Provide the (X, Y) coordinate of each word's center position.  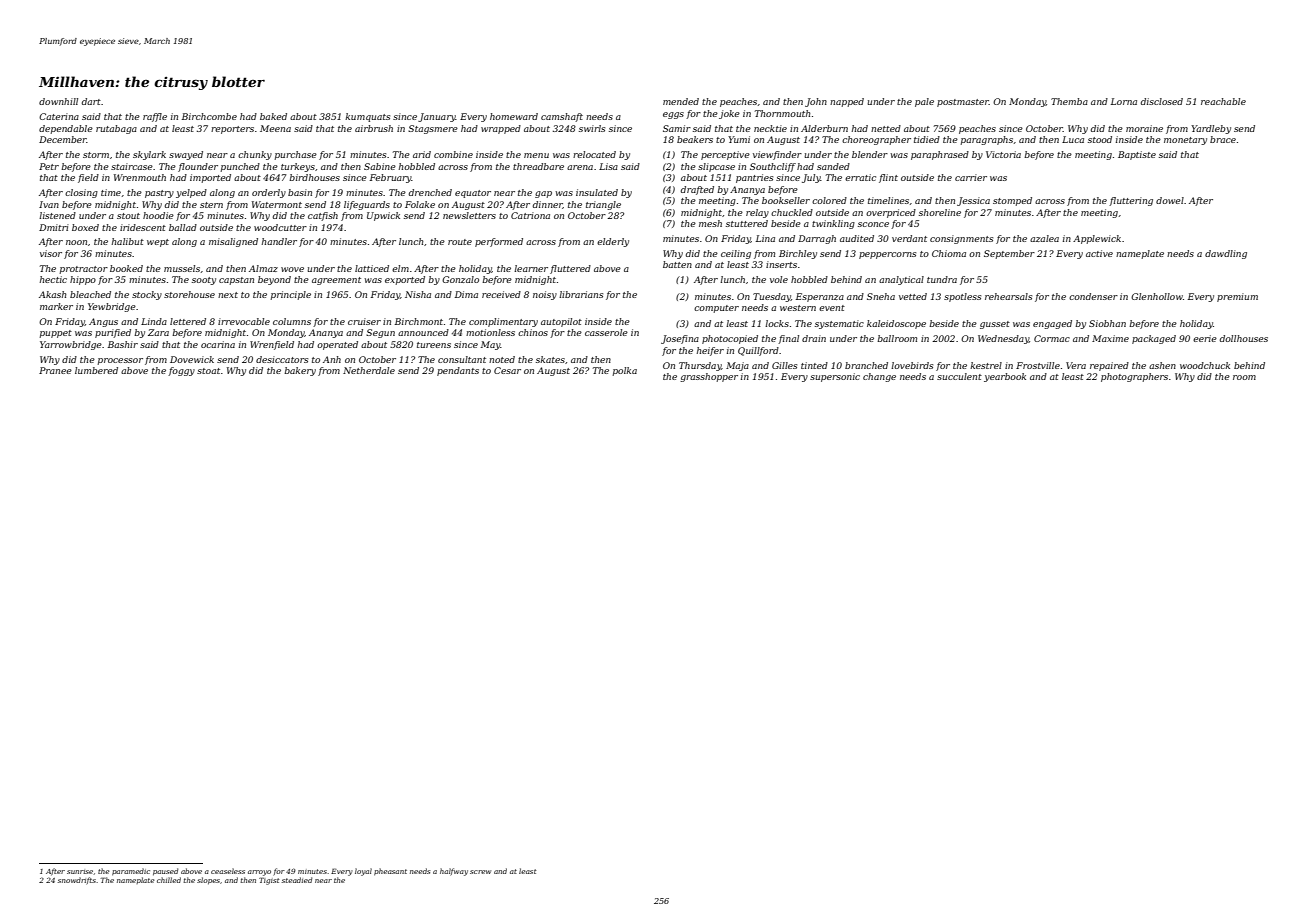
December (63, 139)
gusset (995, 325)
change (879, 377)
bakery (300, 371)
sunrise (80, 872)
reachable (1223, 101)
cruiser (364, 321)
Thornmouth (782, 113)
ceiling (736, 254)
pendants (458, 371)
